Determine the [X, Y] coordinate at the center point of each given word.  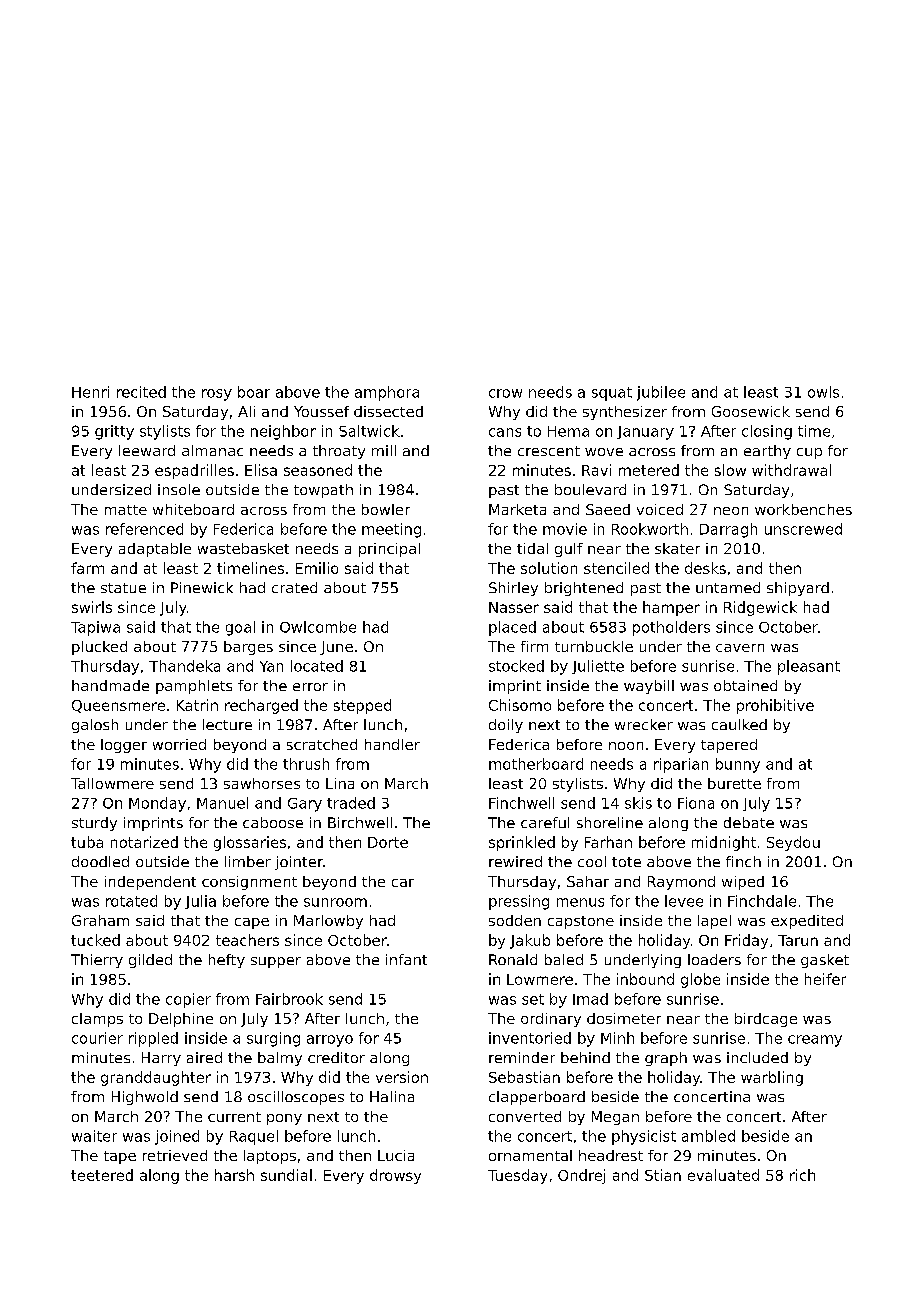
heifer [825, 979]
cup [809, 453]
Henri [90, 392]
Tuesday [517, 1176]
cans [505, 432]
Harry [161, 1059]
